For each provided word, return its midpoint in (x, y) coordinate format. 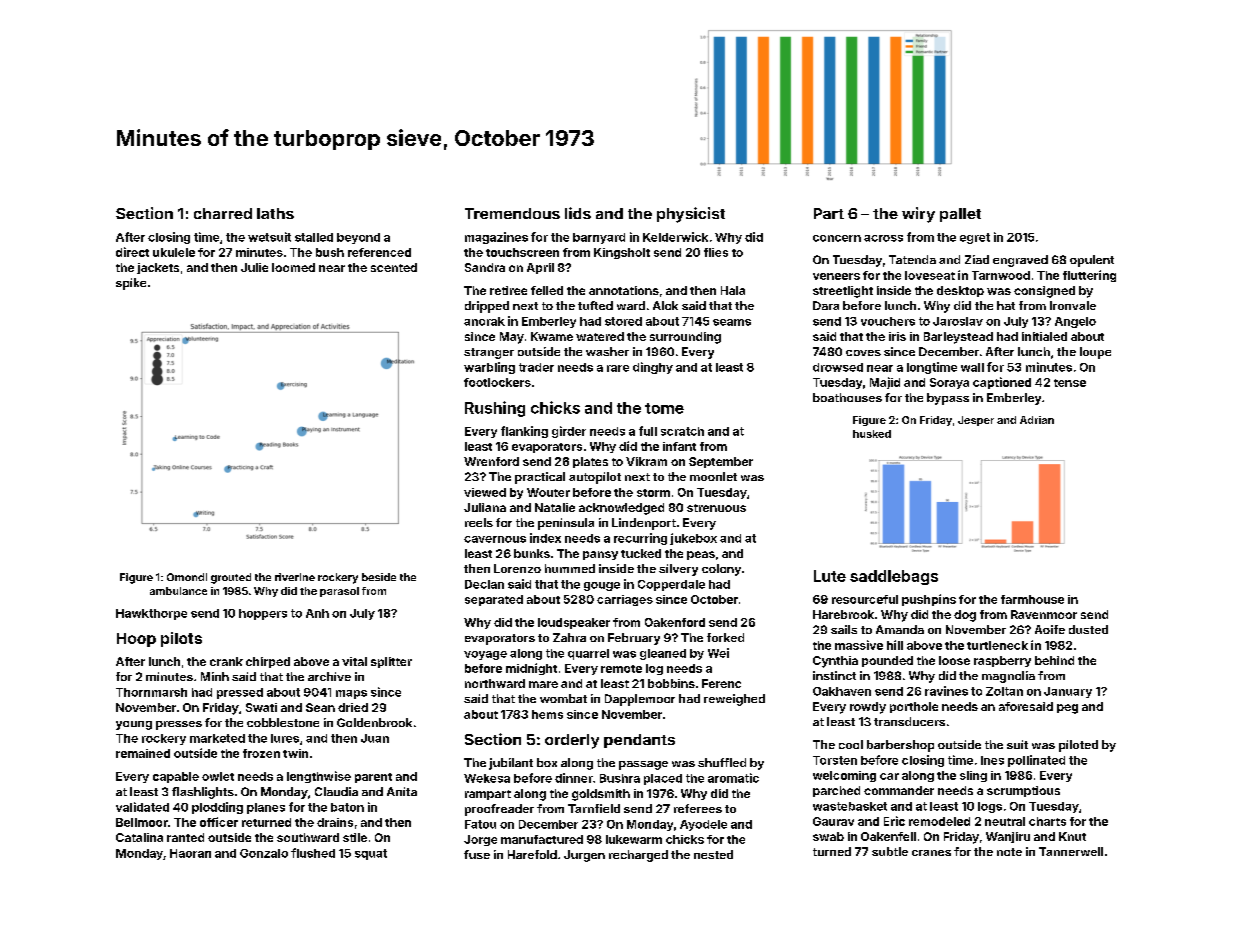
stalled (314, 237)
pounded (887, 661)
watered (600, 336)
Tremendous (512, 213)
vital (354, 661)
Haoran (190, 853)
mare (543, 684)
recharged (638, 856)
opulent (1092, 261)
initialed (1044, 336)
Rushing (495, 409)
